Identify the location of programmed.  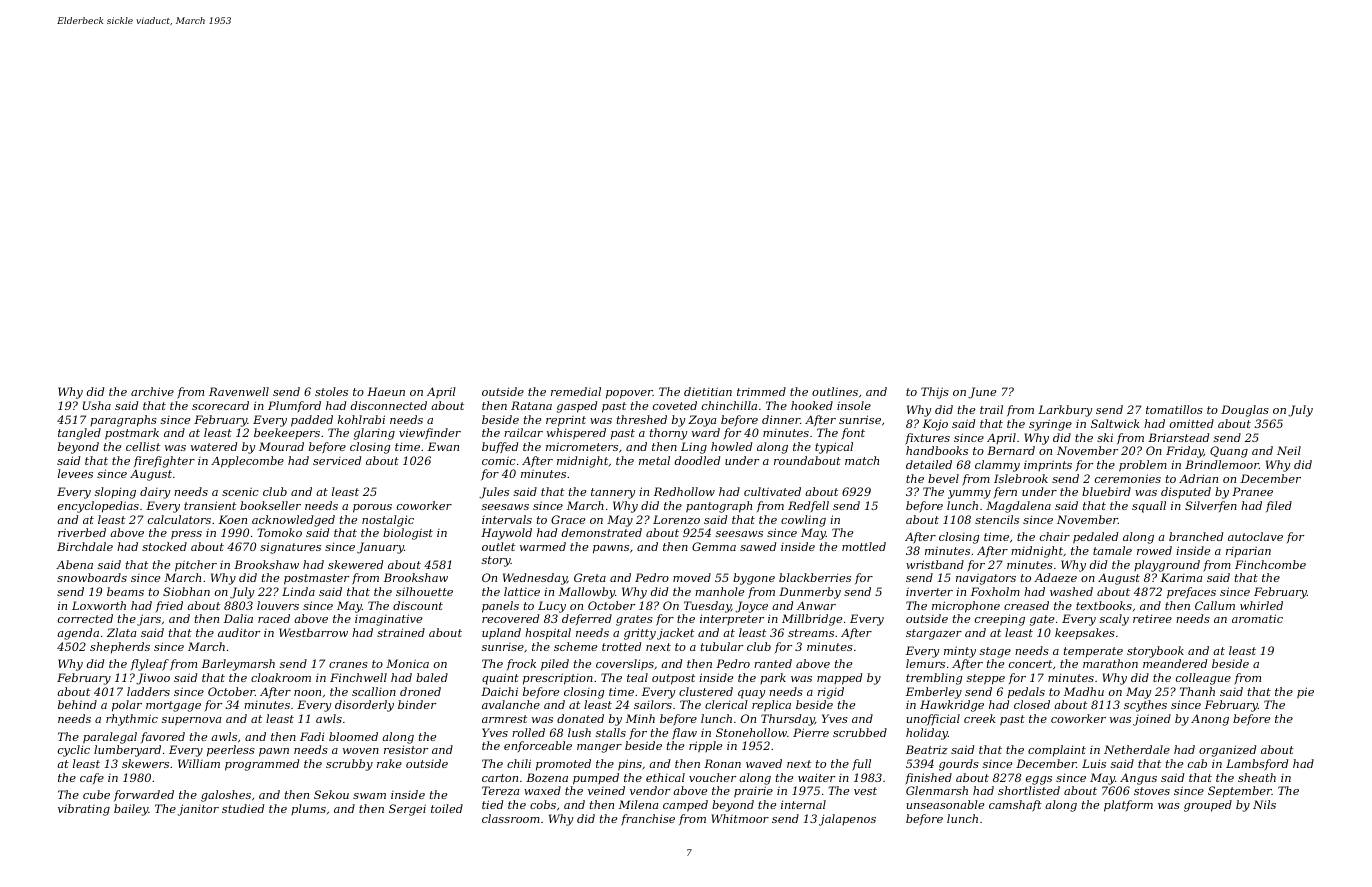
(262, 765).
